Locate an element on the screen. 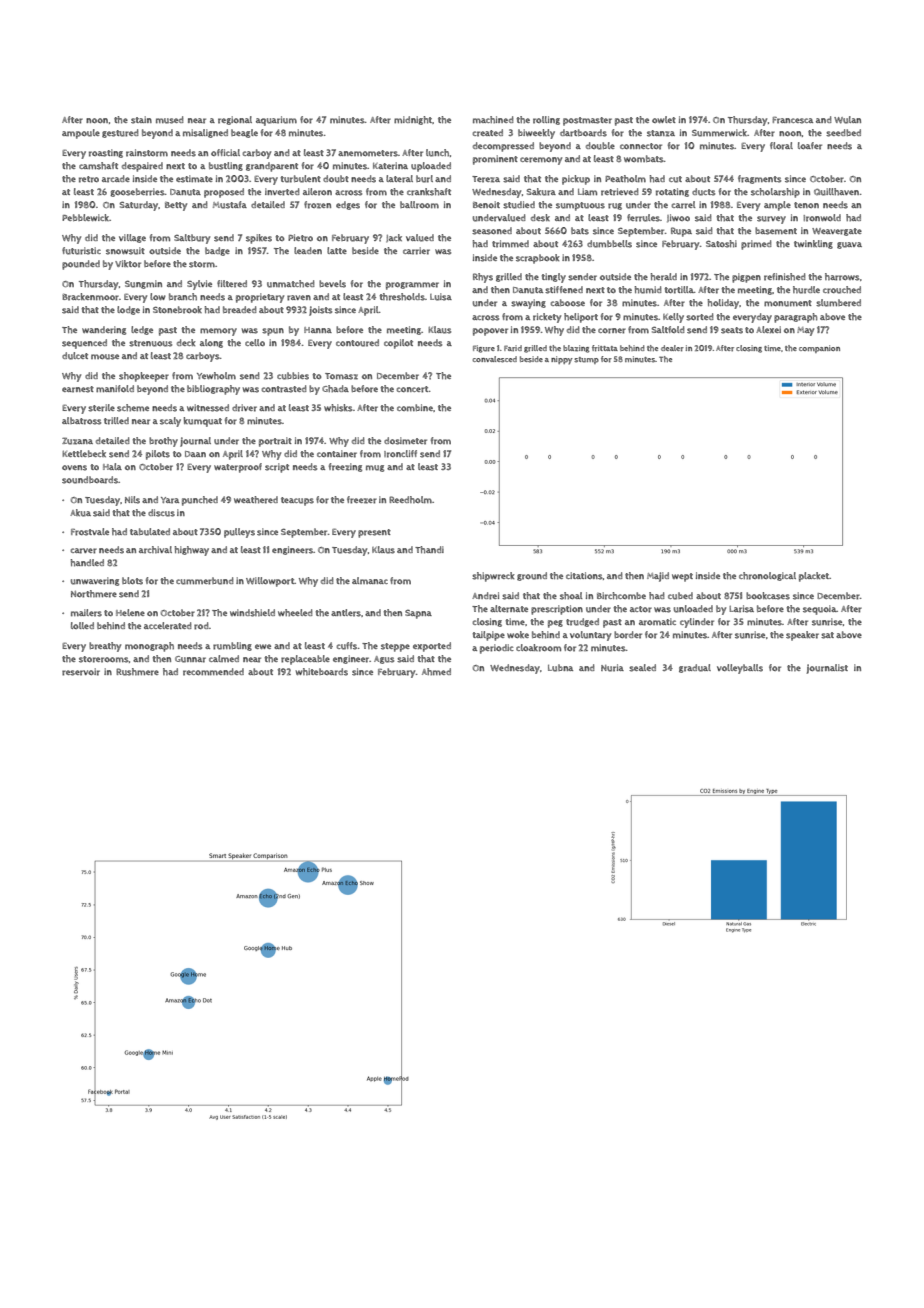 This screenshot has height=1308, width=924. fragments is located at coordinates (759, 179).
